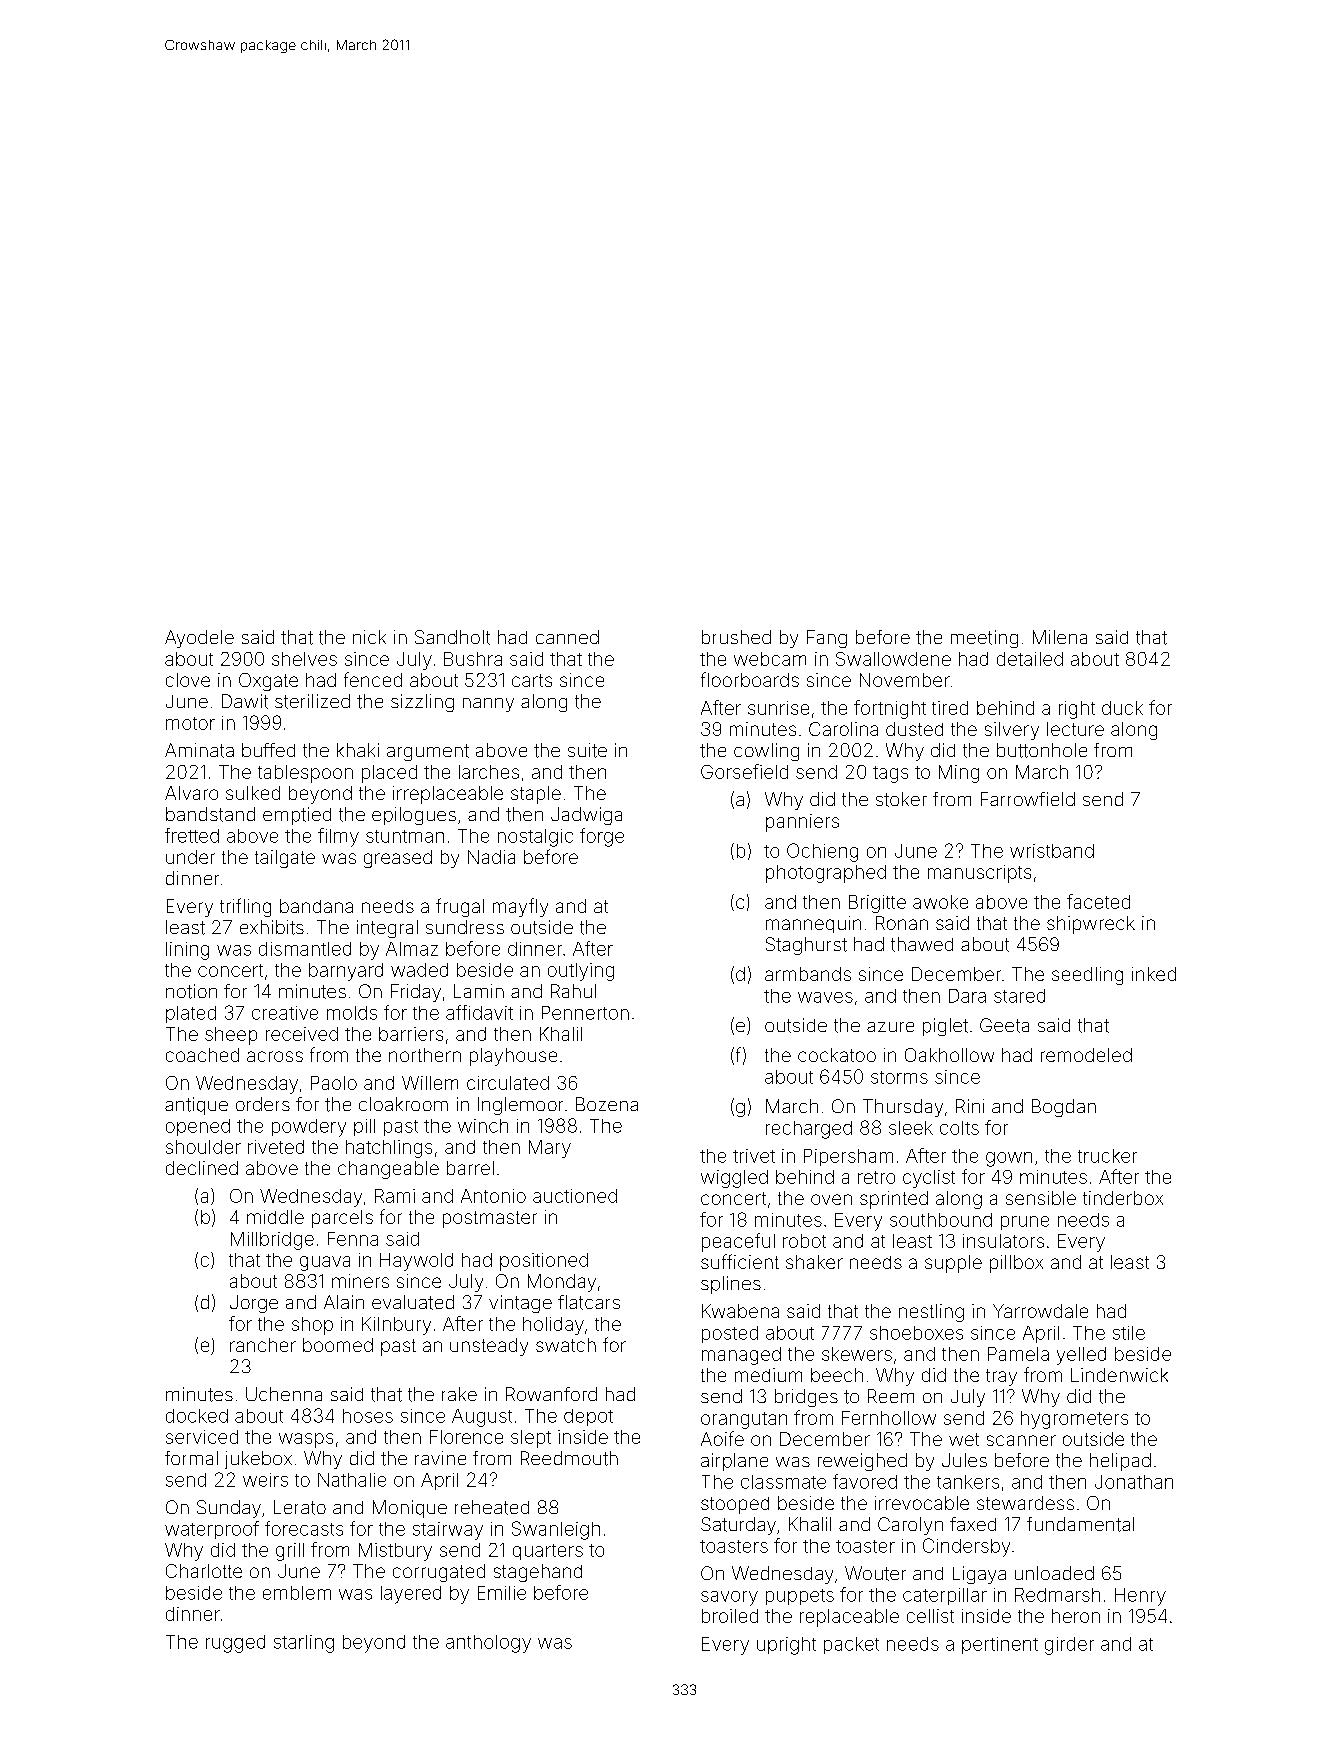 This screenshot has height=1738, width=1343. I want to click on auctioned, so click(575, 1196).
